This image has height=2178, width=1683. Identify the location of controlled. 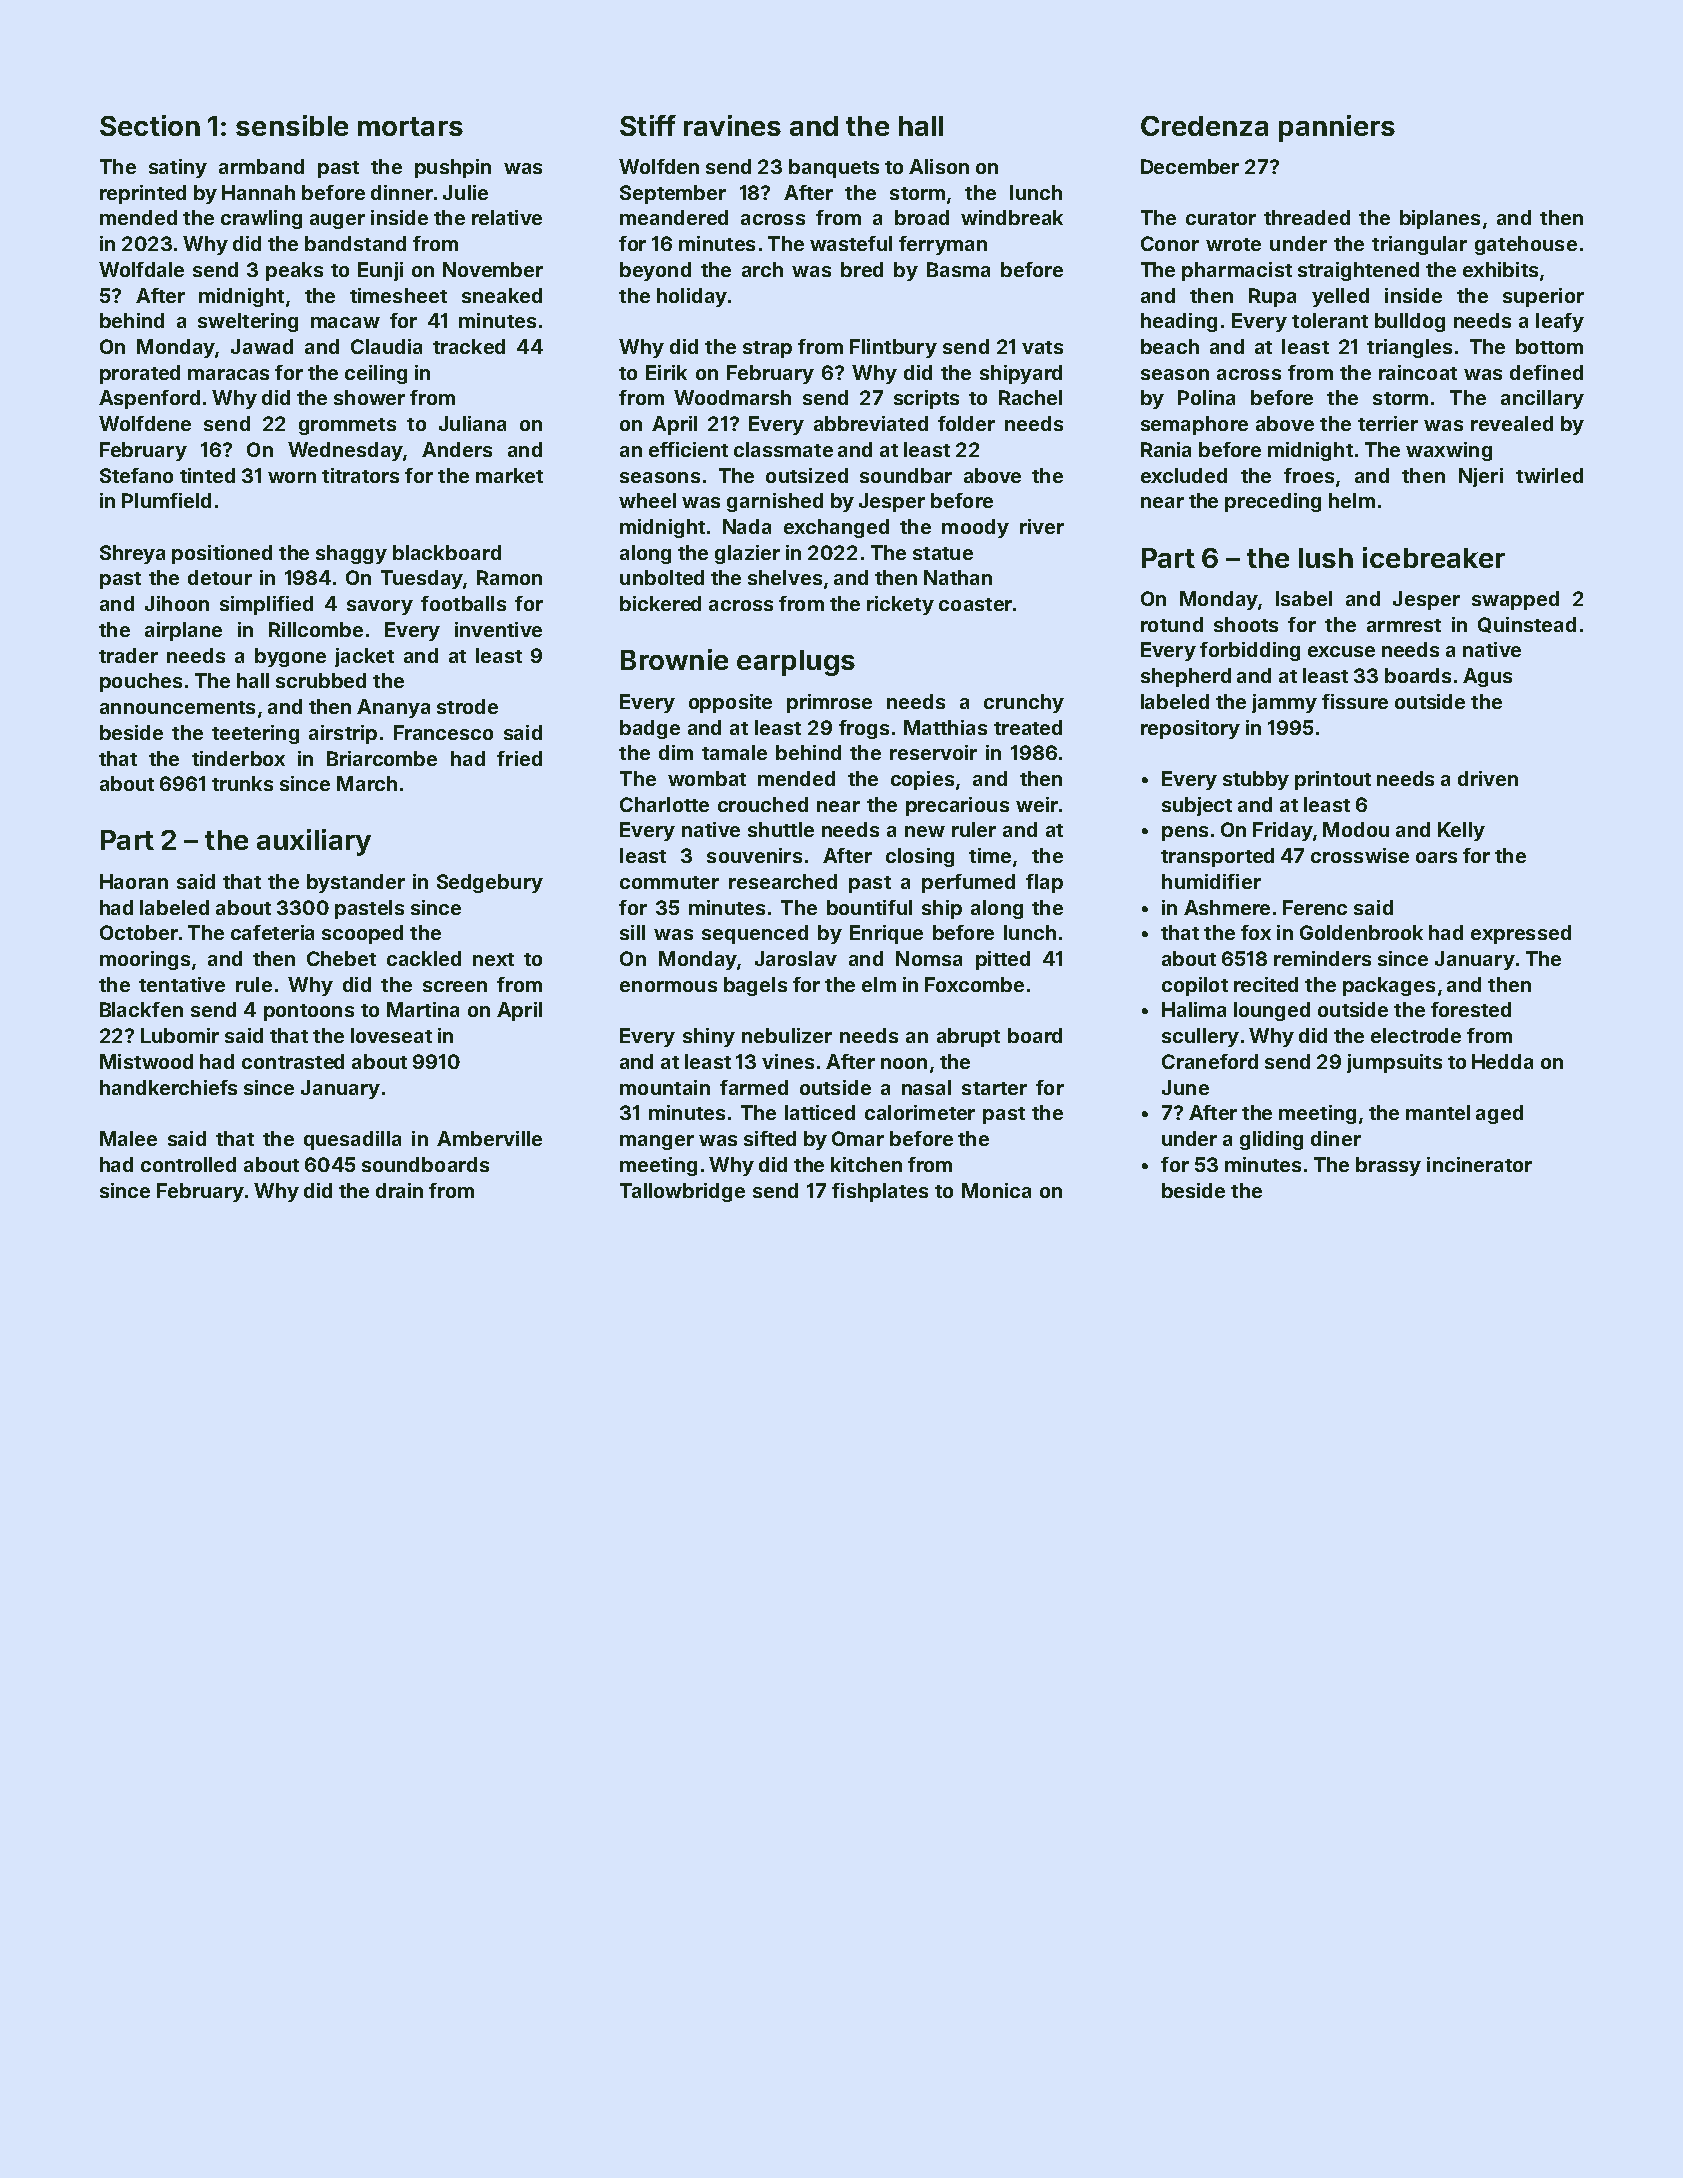
(188, 1164).
